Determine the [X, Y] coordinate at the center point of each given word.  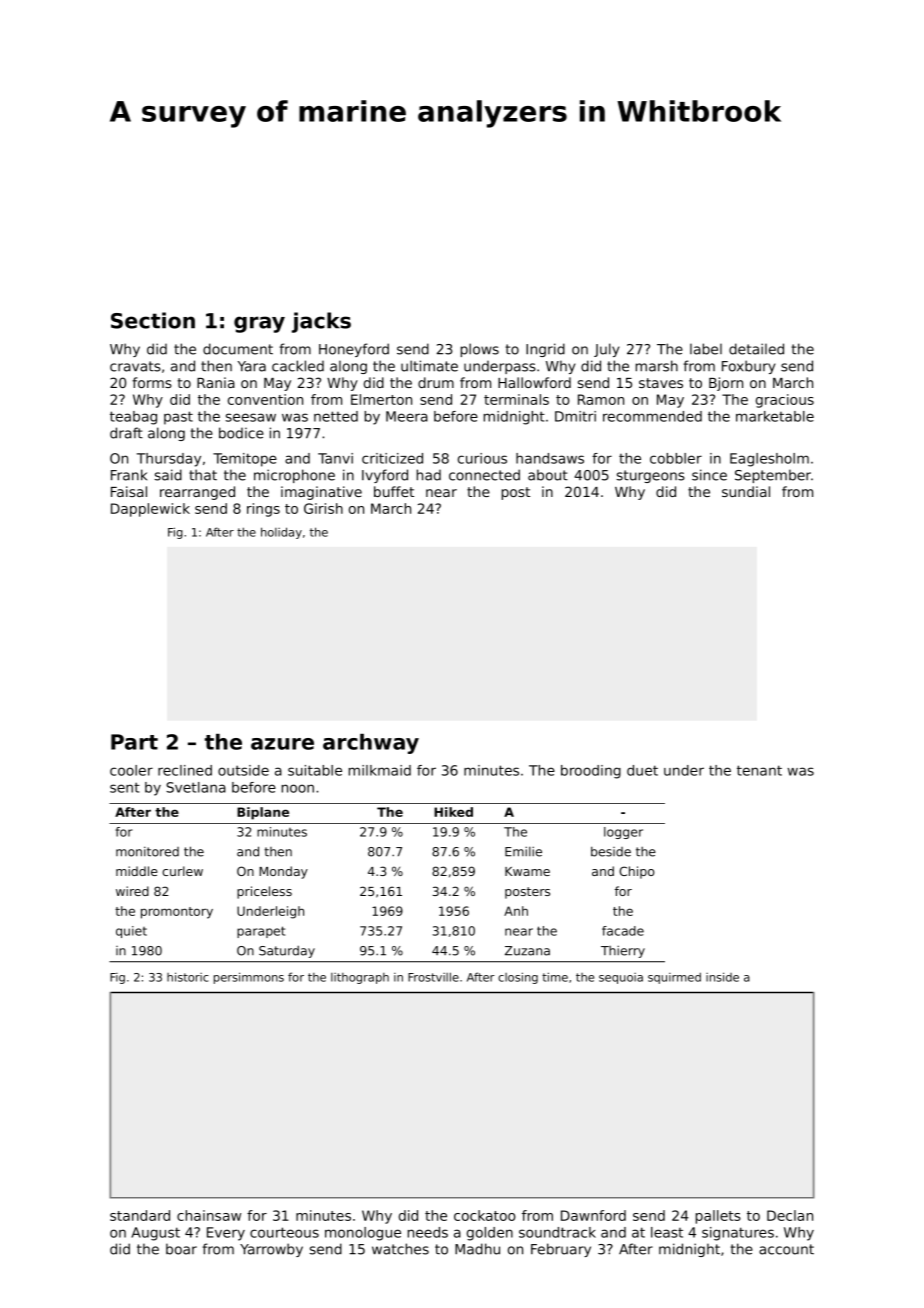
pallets [718, 1217]
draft [126, 433]
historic [188, 977]
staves [661, 383]
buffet [394, 491]
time [555, 977]
